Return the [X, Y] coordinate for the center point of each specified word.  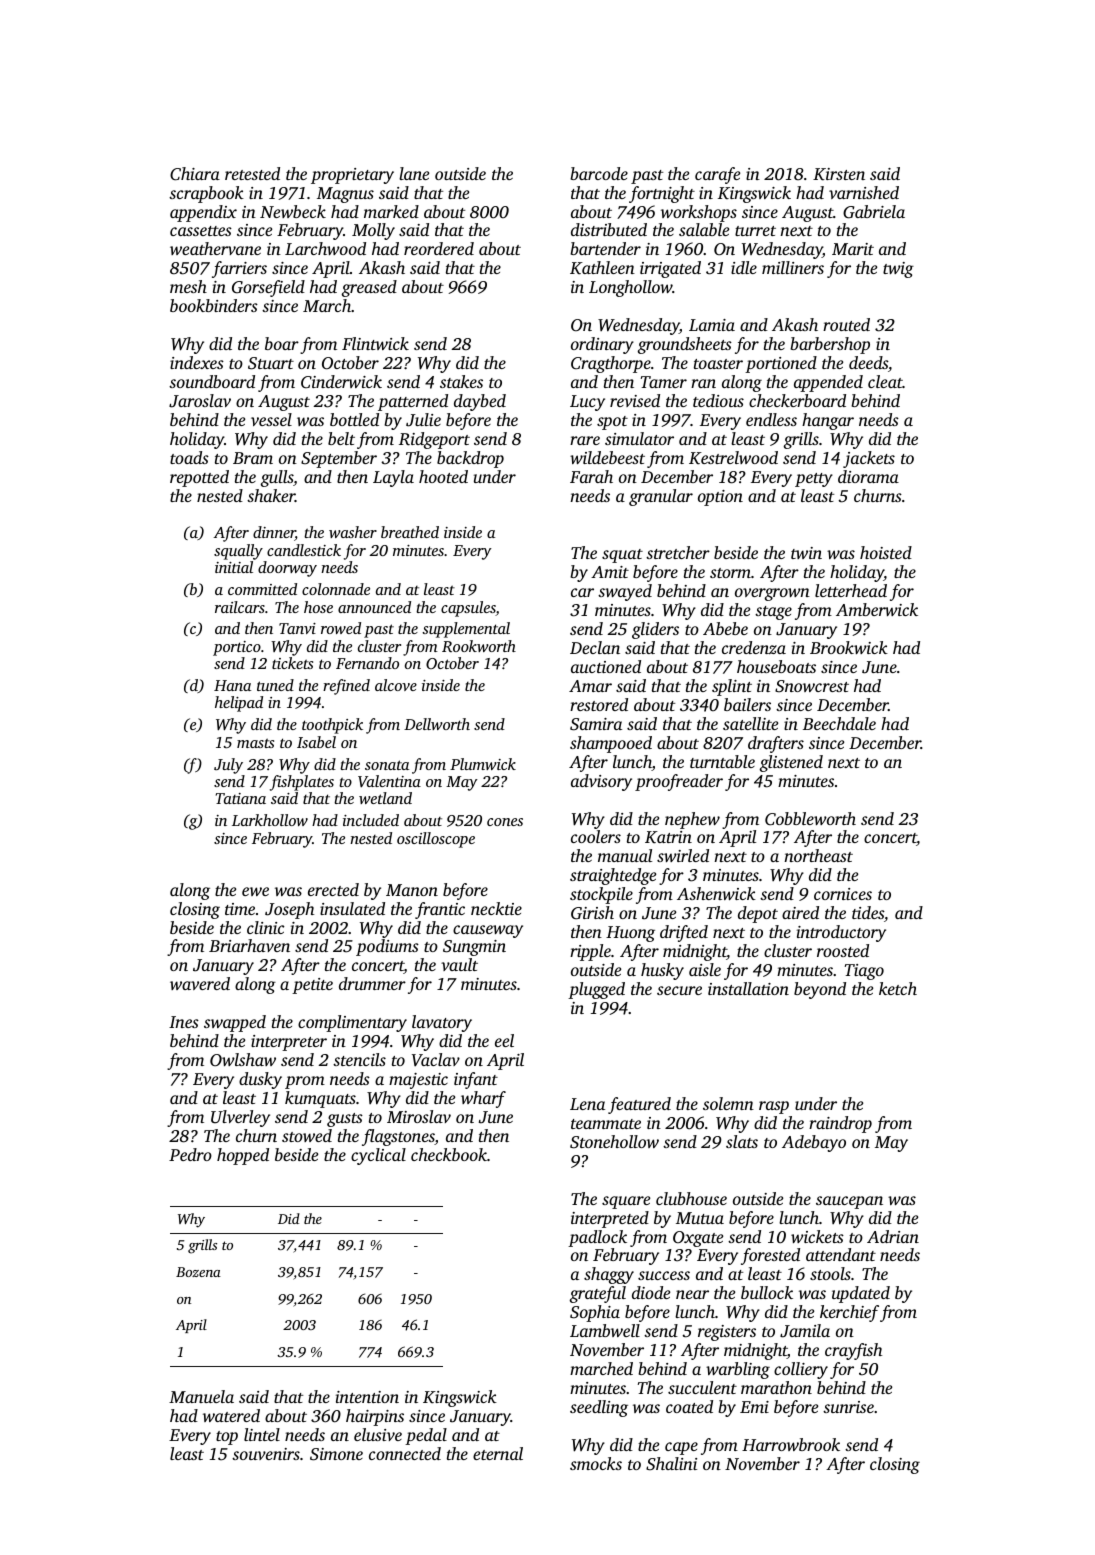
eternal [498, 1453]
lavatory [442, 1023]
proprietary [352, 176]
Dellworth [437, 724]
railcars [240, 607]
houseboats [776, 666]
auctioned [606, 666]
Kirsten [839, 174]
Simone [336, 1454]
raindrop [840, 1124]
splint [732, 687]
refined [346, 687]
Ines [184, 1022]
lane [414, 173]
